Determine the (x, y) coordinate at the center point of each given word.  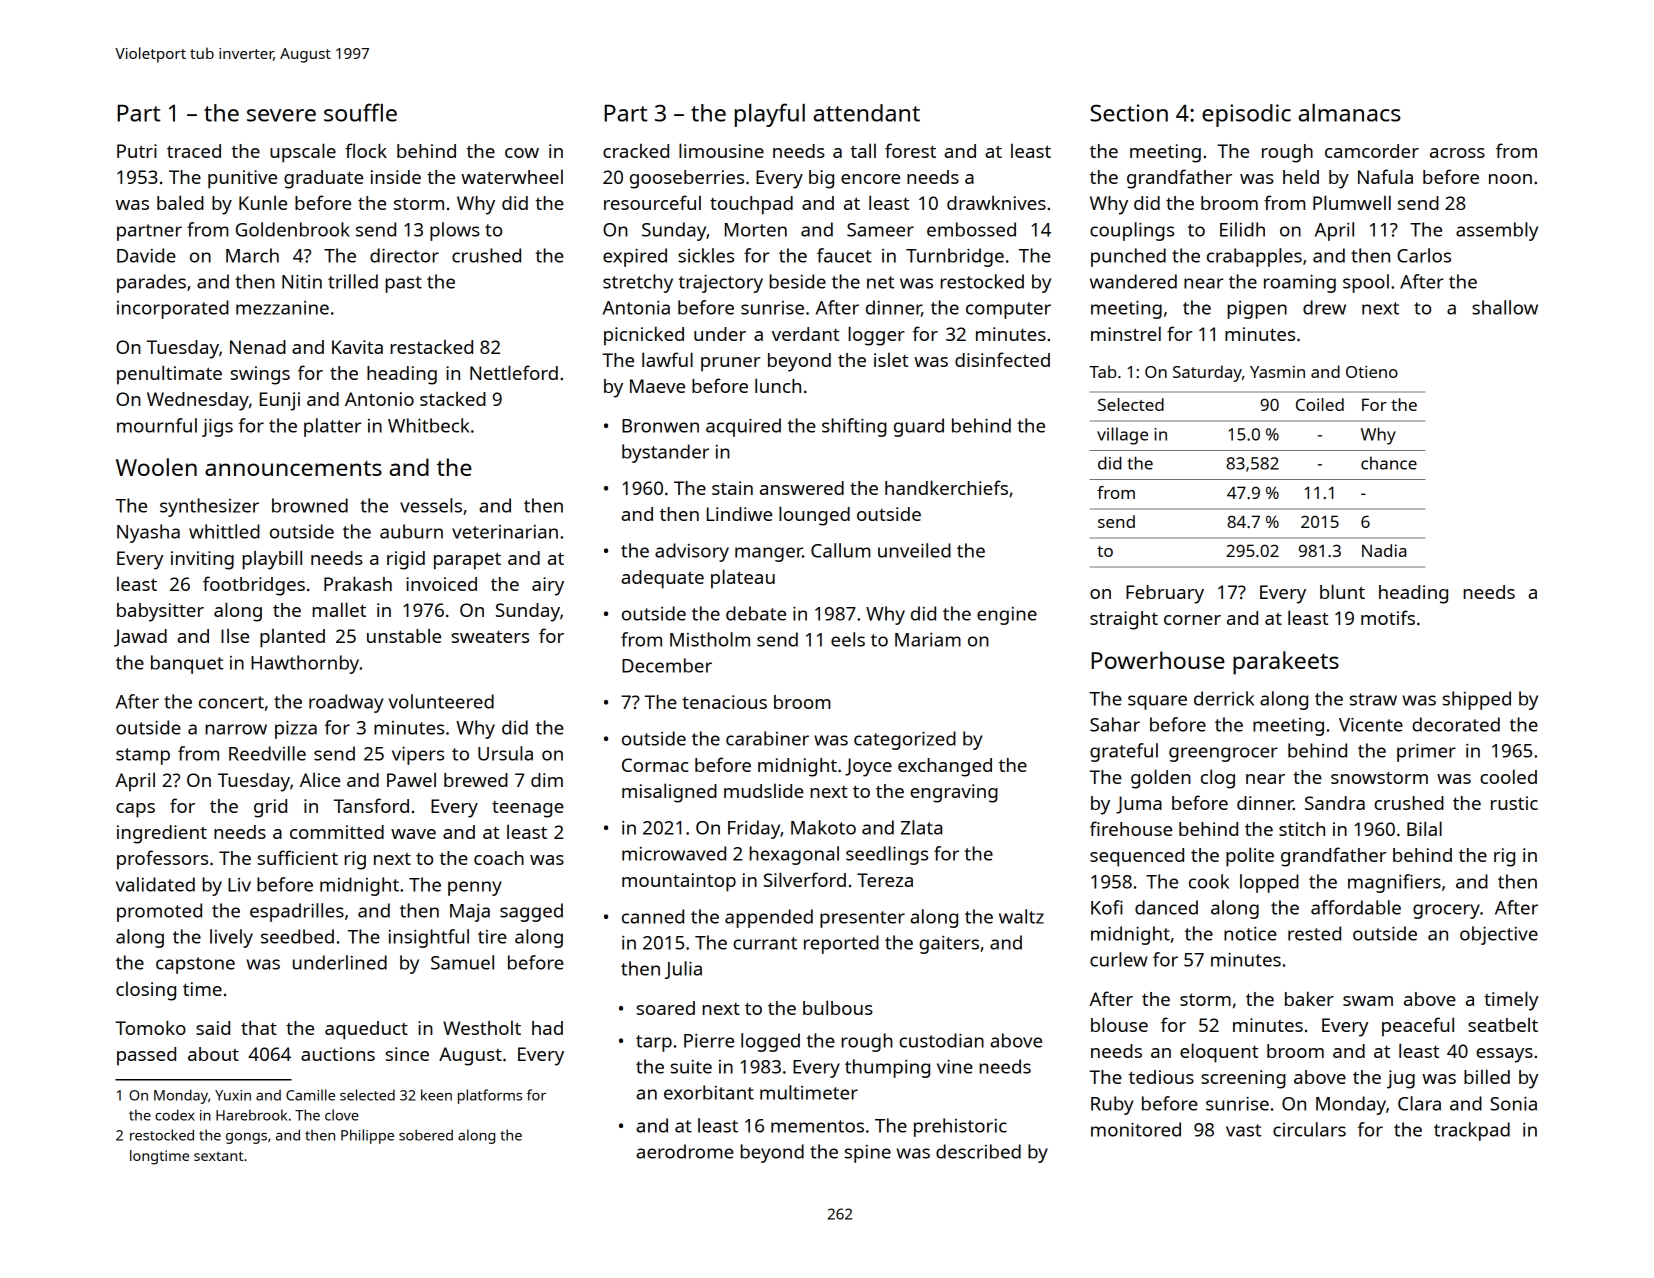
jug (1401, 1079)
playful (770, 115)
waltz (1021, 916)
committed (337, 832)
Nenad (258, 347)
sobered (426, 1135)
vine (955, 1066)
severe (281, 115)
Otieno (1372, 372)
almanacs (1349, 113)
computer (1008, 310)
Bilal (1424, 828)
